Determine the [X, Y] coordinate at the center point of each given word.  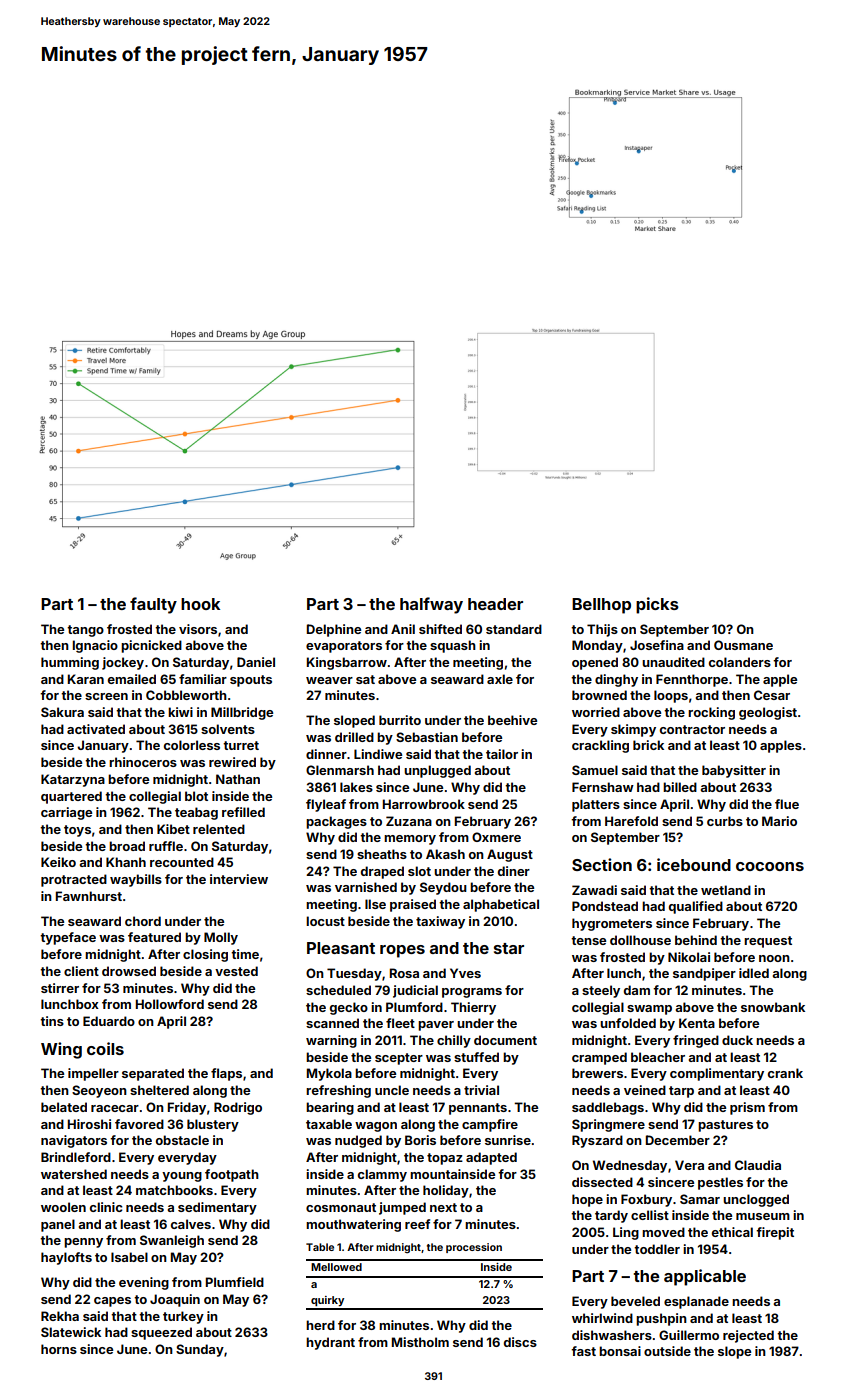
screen [106, 696]
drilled [354, 737]
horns [59, 1349]
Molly [221, 938]
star [509, 948]
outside [667, 1351]
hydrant [330, 1343]
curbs [725, 821]
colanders [740, 662]
